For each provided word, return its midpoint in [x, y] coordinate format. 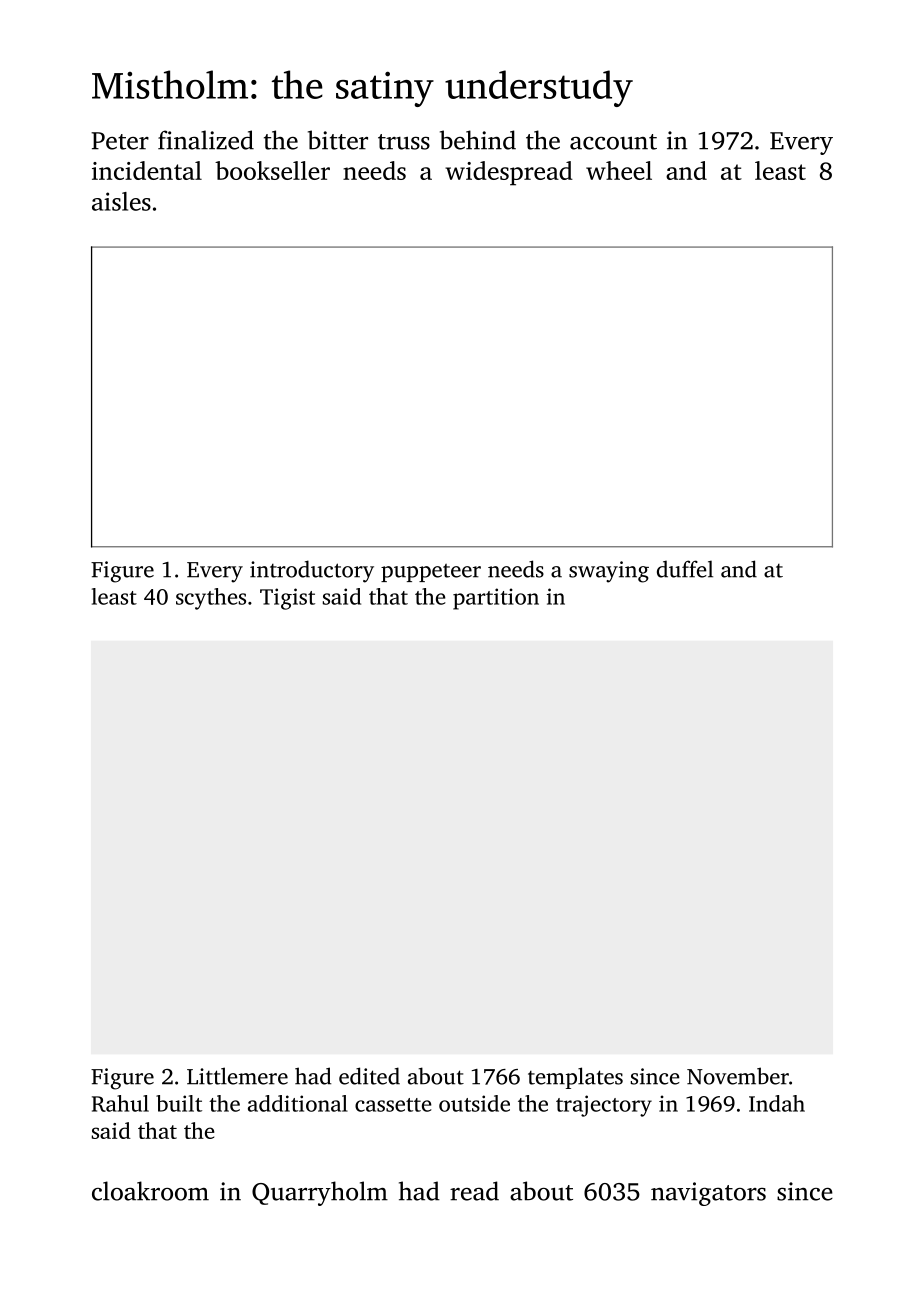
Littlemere [237, 1076]
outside [474, 1103]
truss [404, 142]
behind [478, 140]
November [738, 1076]
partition [496, 599]
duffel [685, 569]
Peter [120, 141]
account [613, 142]
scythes [211, 599]
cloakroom [150, 1191]
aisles [121, 201]
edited [369, 1076]
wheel [619, 170]
